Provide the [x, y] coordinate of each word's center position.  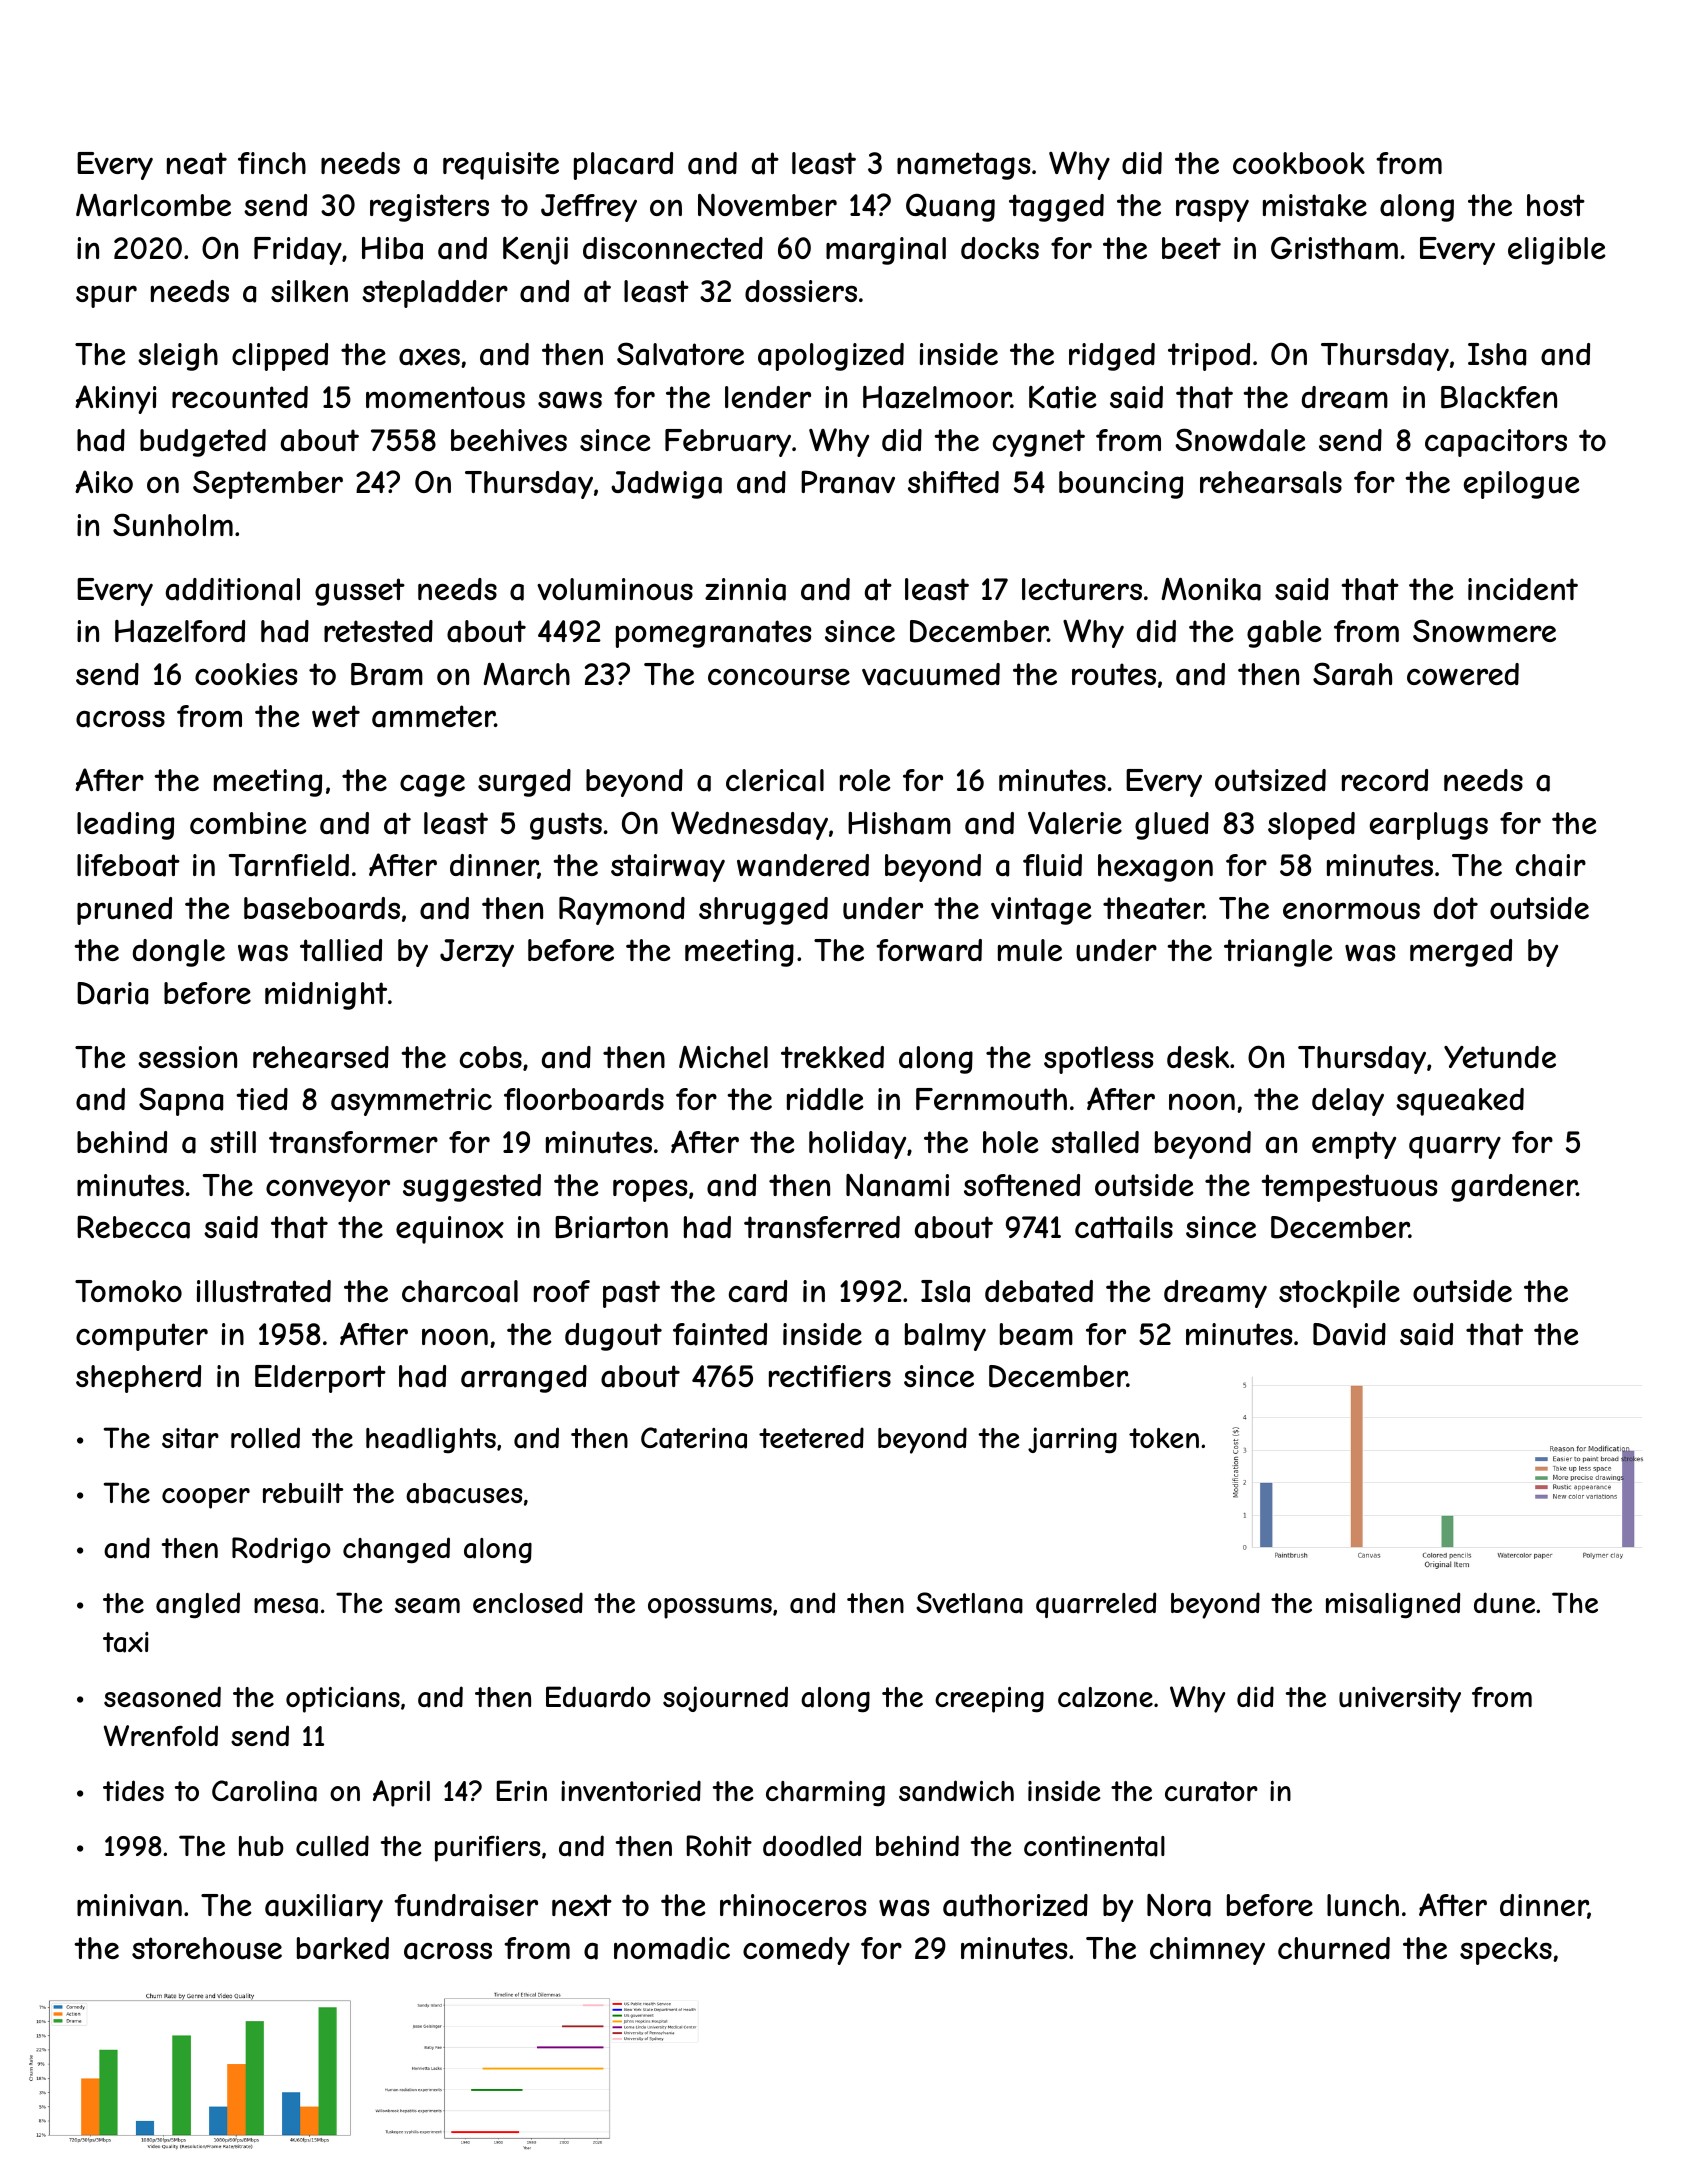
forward [929, 950]
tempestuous [1349, 1188]
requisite [501, 166]
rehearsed [321, 1057]
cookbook [1299, 163]
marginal [886, 251]
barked [343, 1948]
